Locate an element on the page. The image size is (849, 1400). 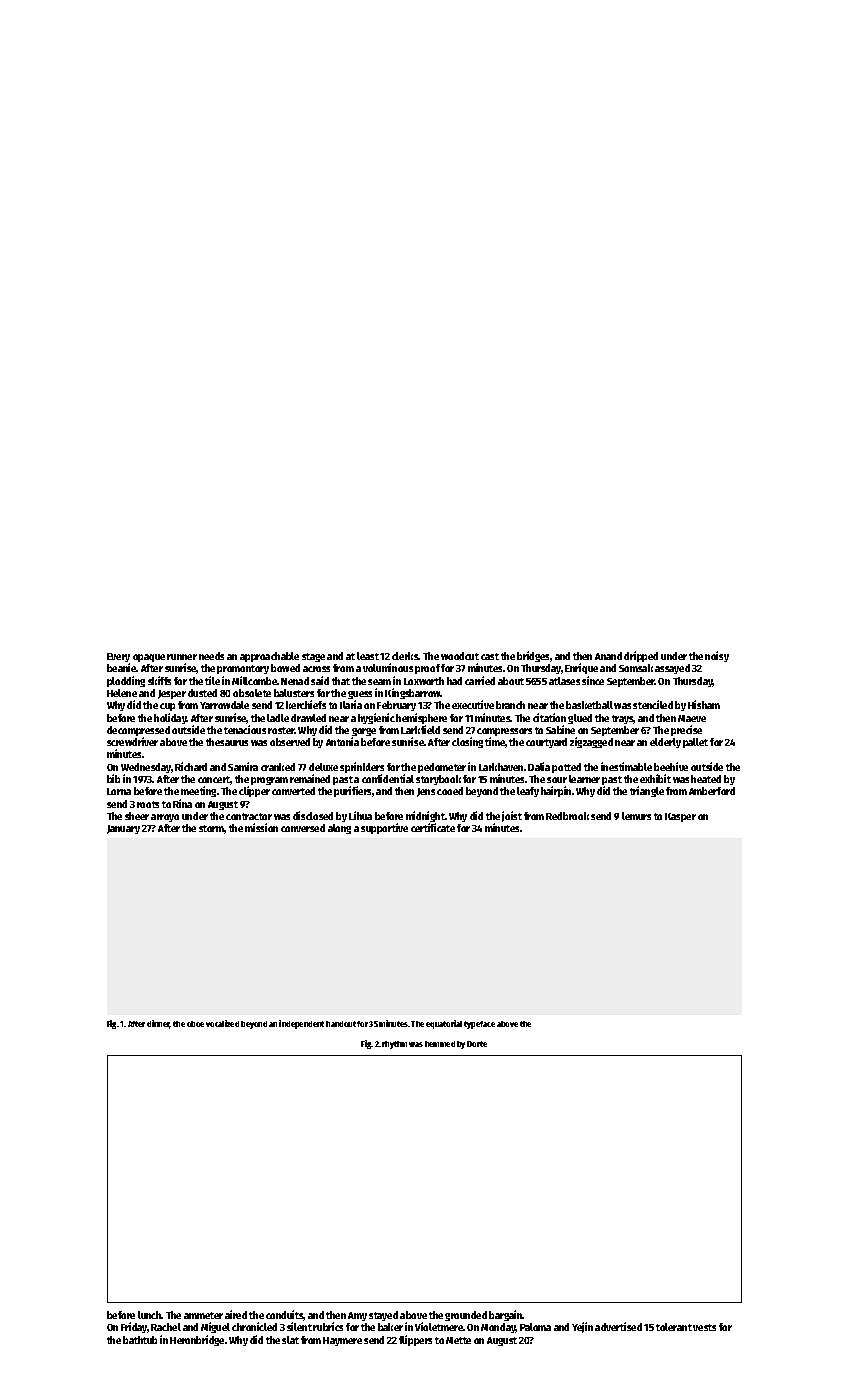
atlases is located at coordinates (564, 681).
